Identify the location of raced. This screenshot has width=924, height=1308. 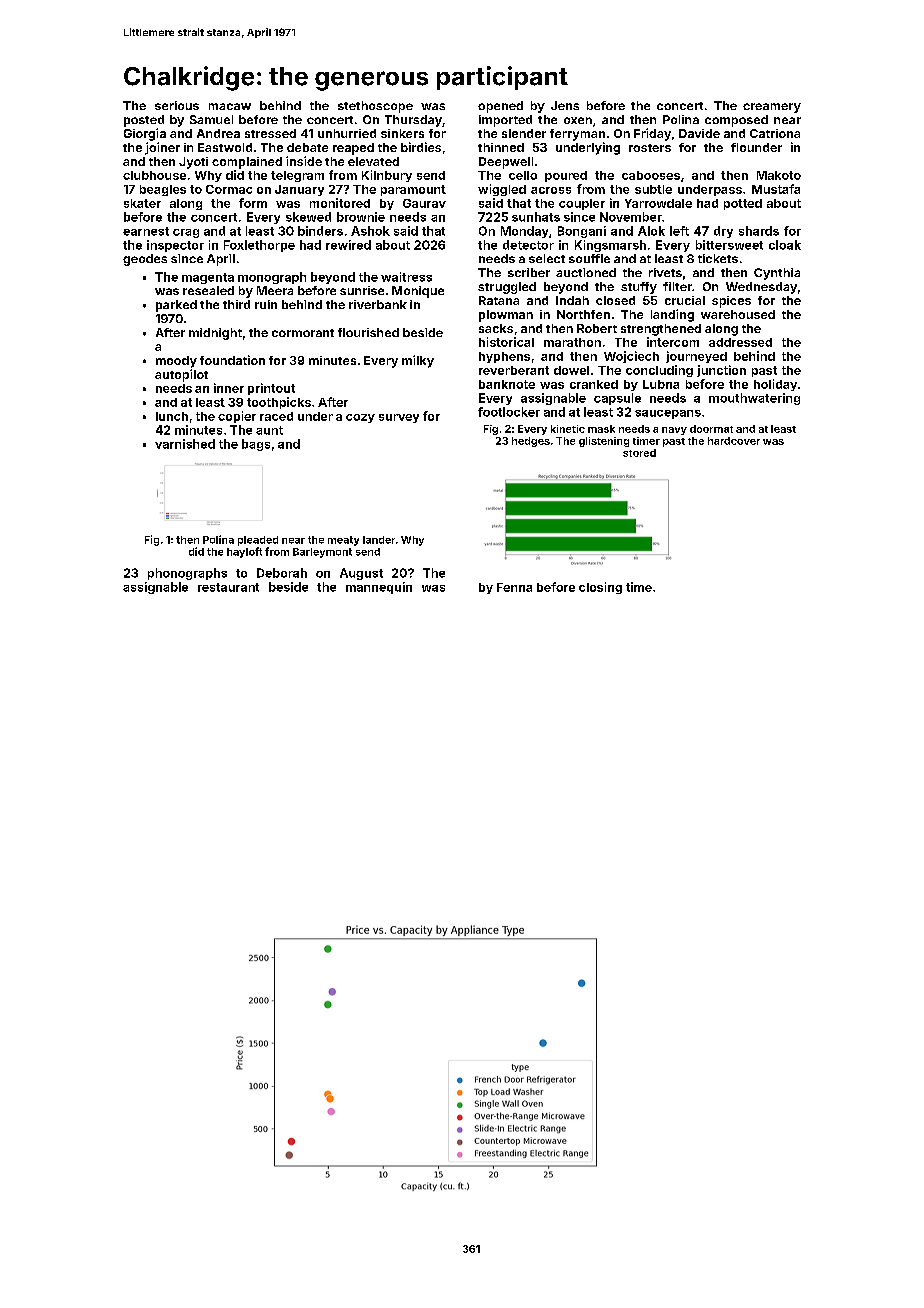
(276, 416).
